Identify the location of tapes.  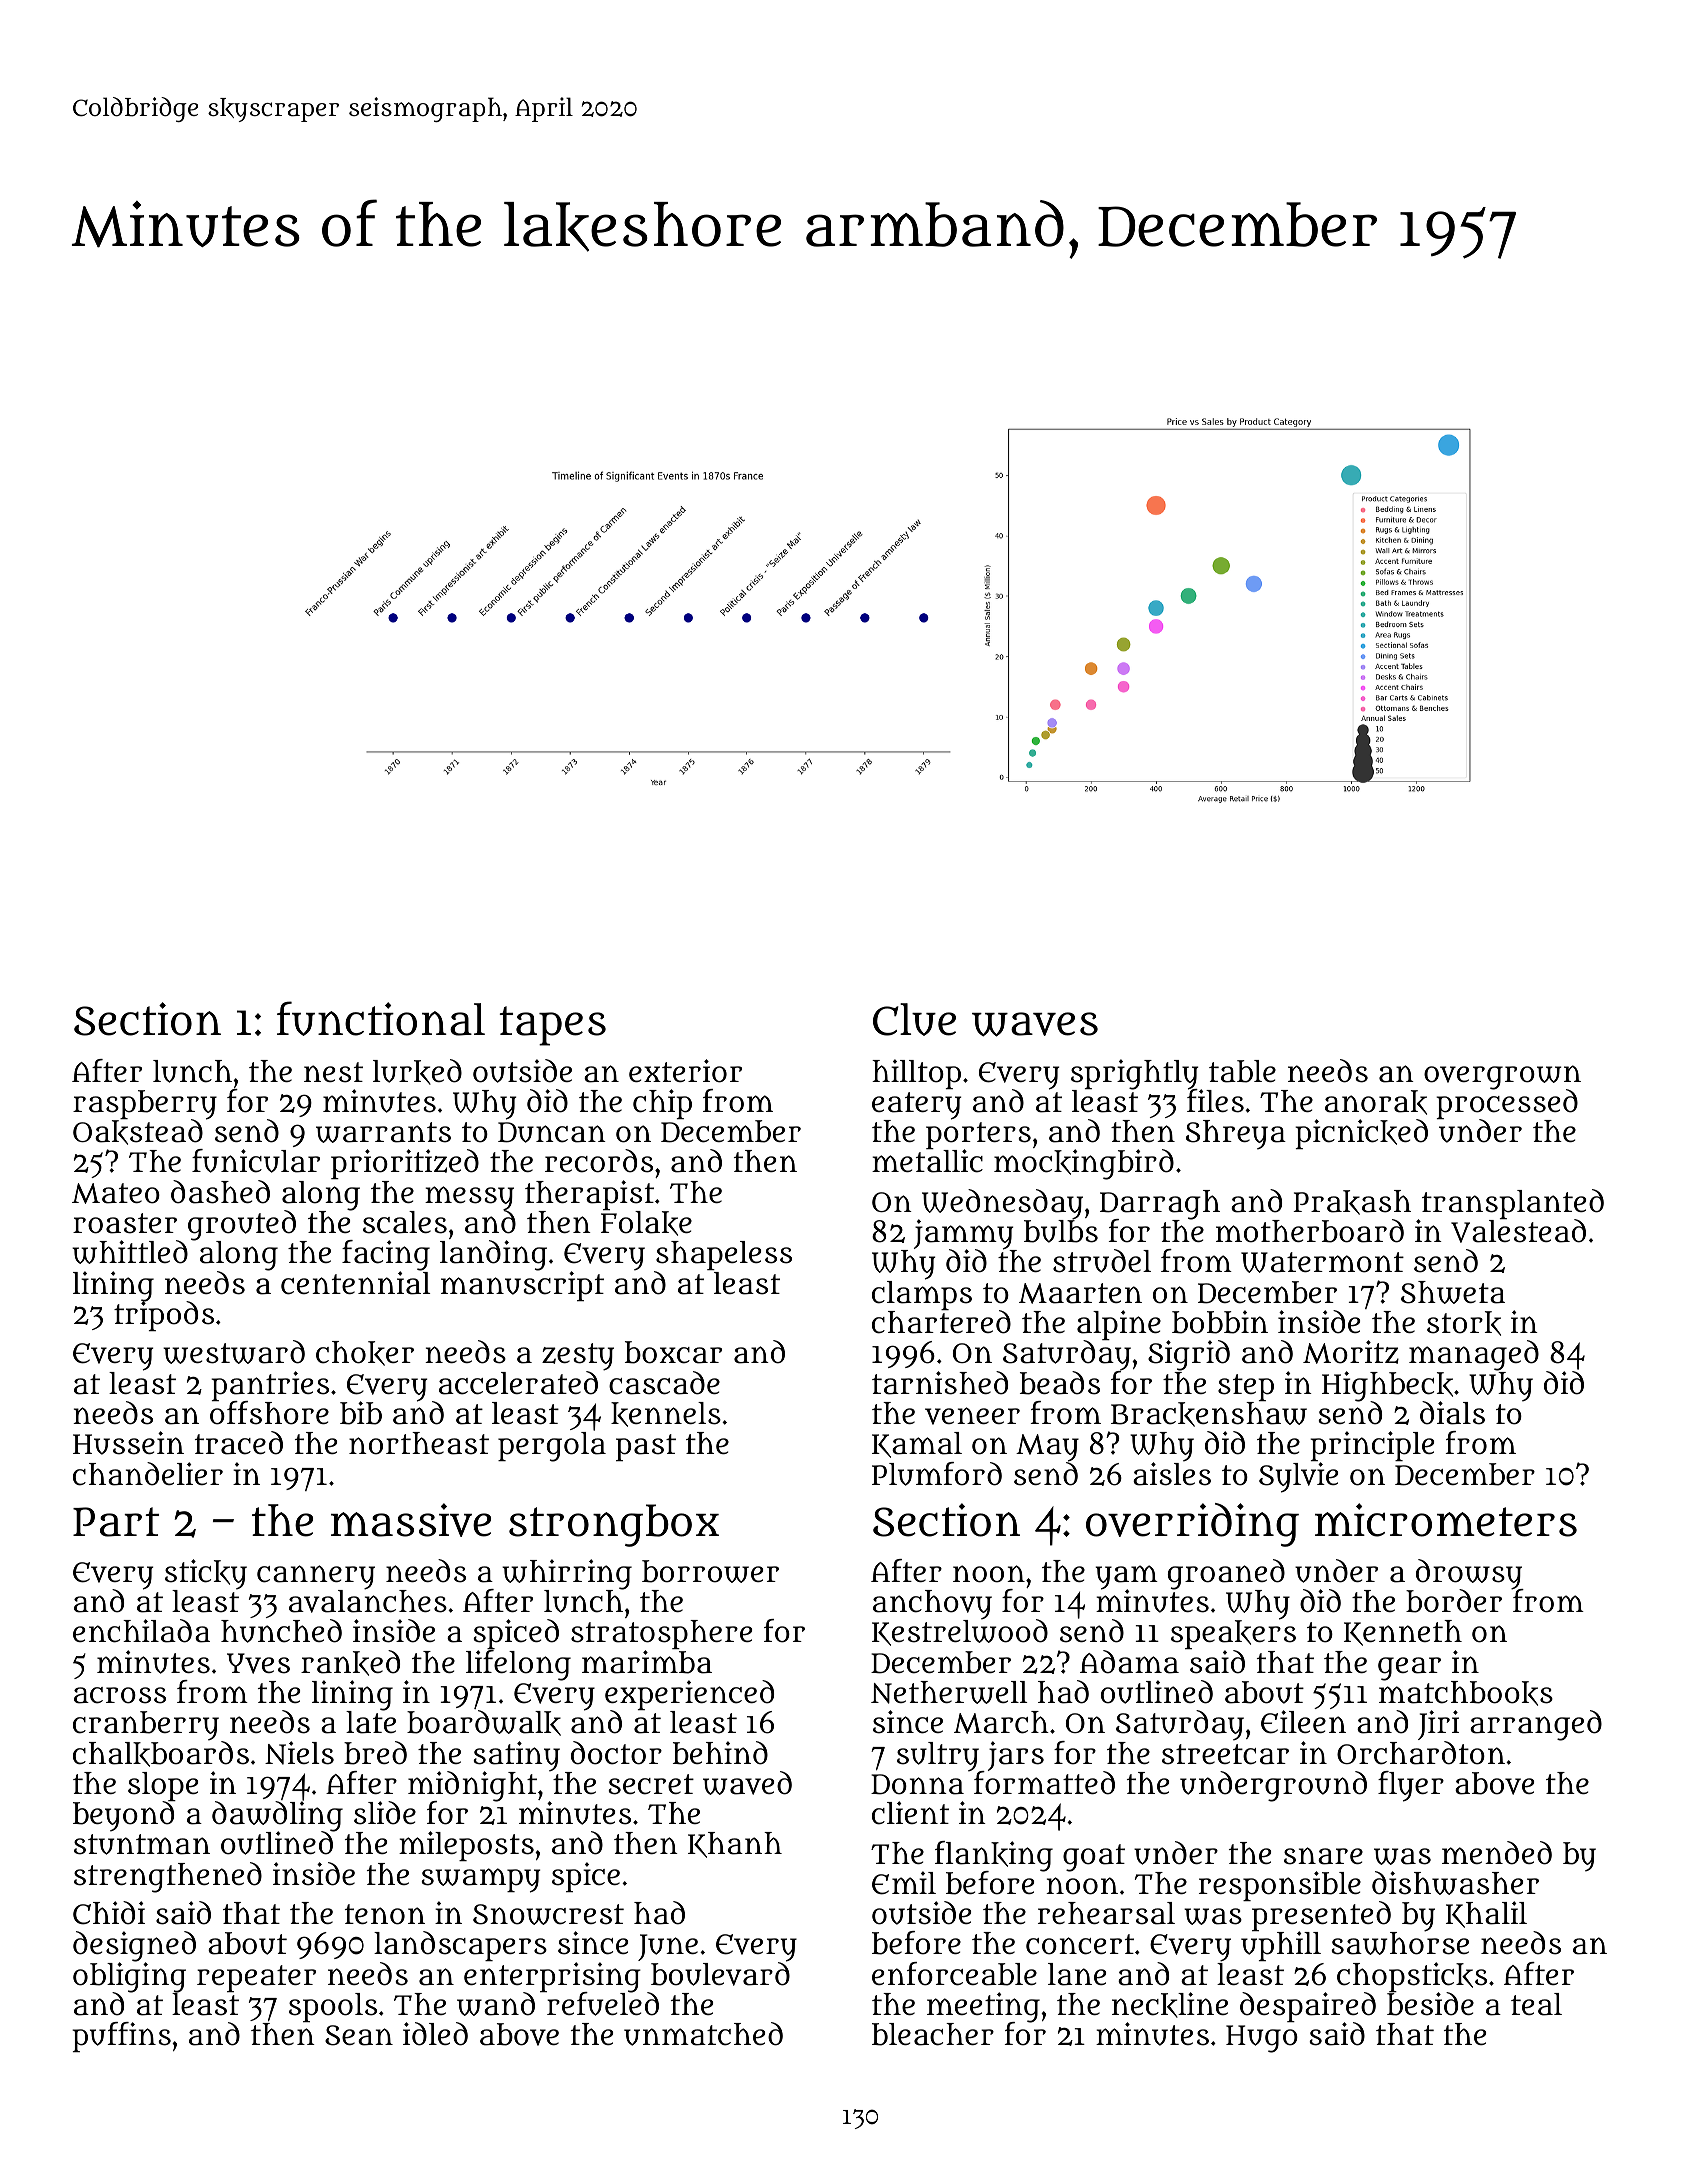
(552, 1026).
